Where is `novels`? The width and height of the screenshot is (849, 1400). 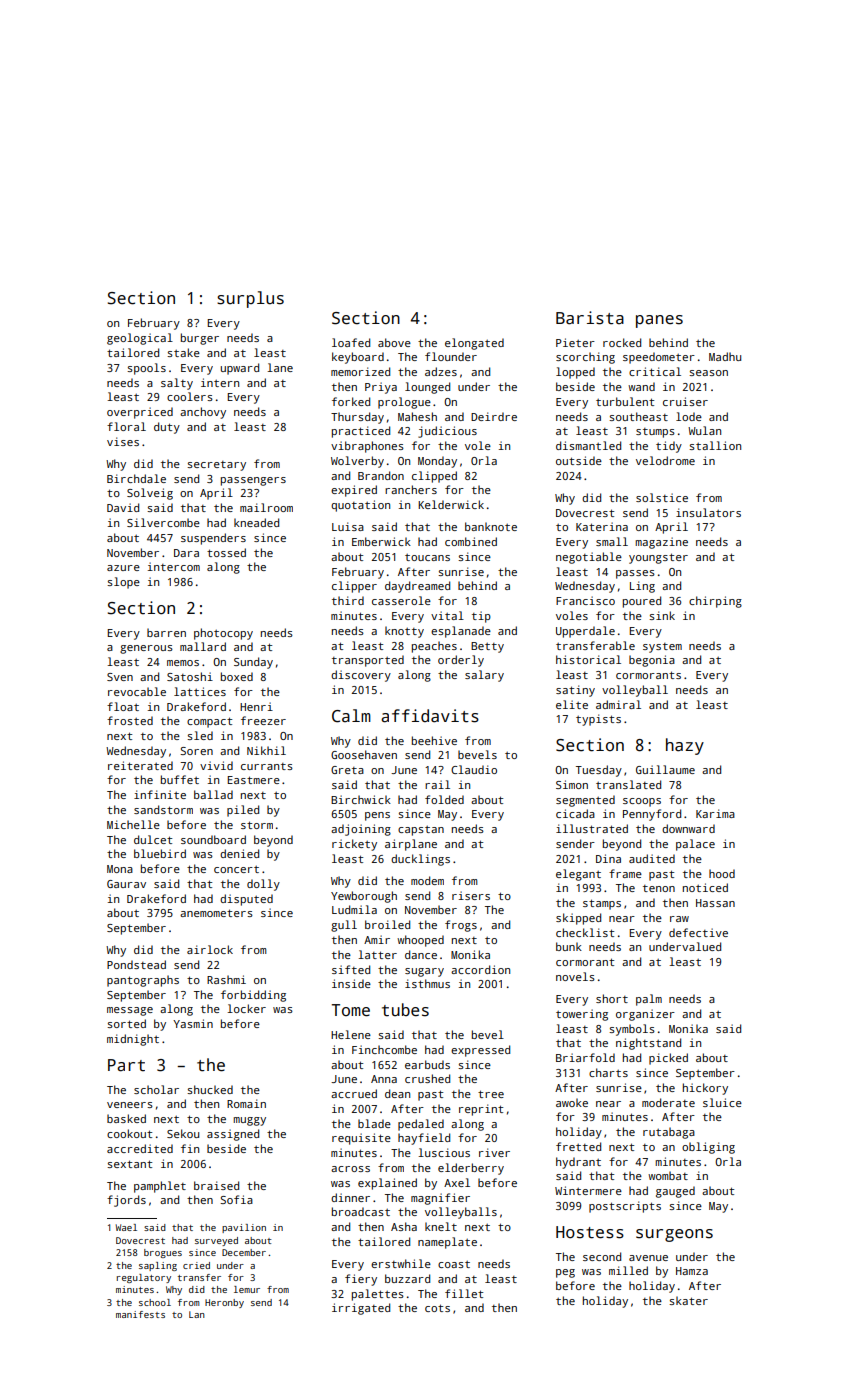
novels is located at coordinates (575, 976).
